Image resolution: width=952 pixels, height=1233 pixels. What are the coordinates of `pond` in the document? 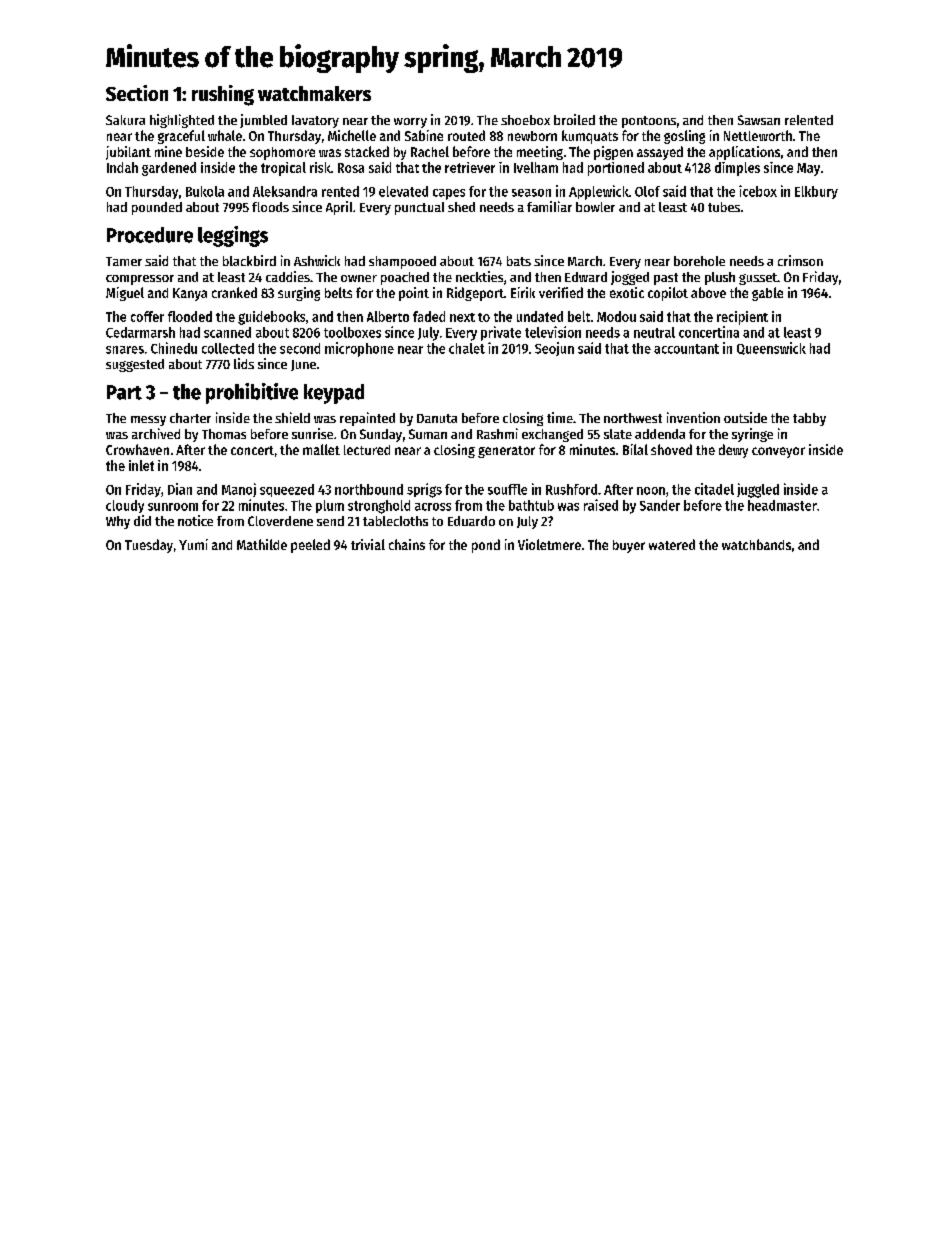 It's located at (486, 546).
